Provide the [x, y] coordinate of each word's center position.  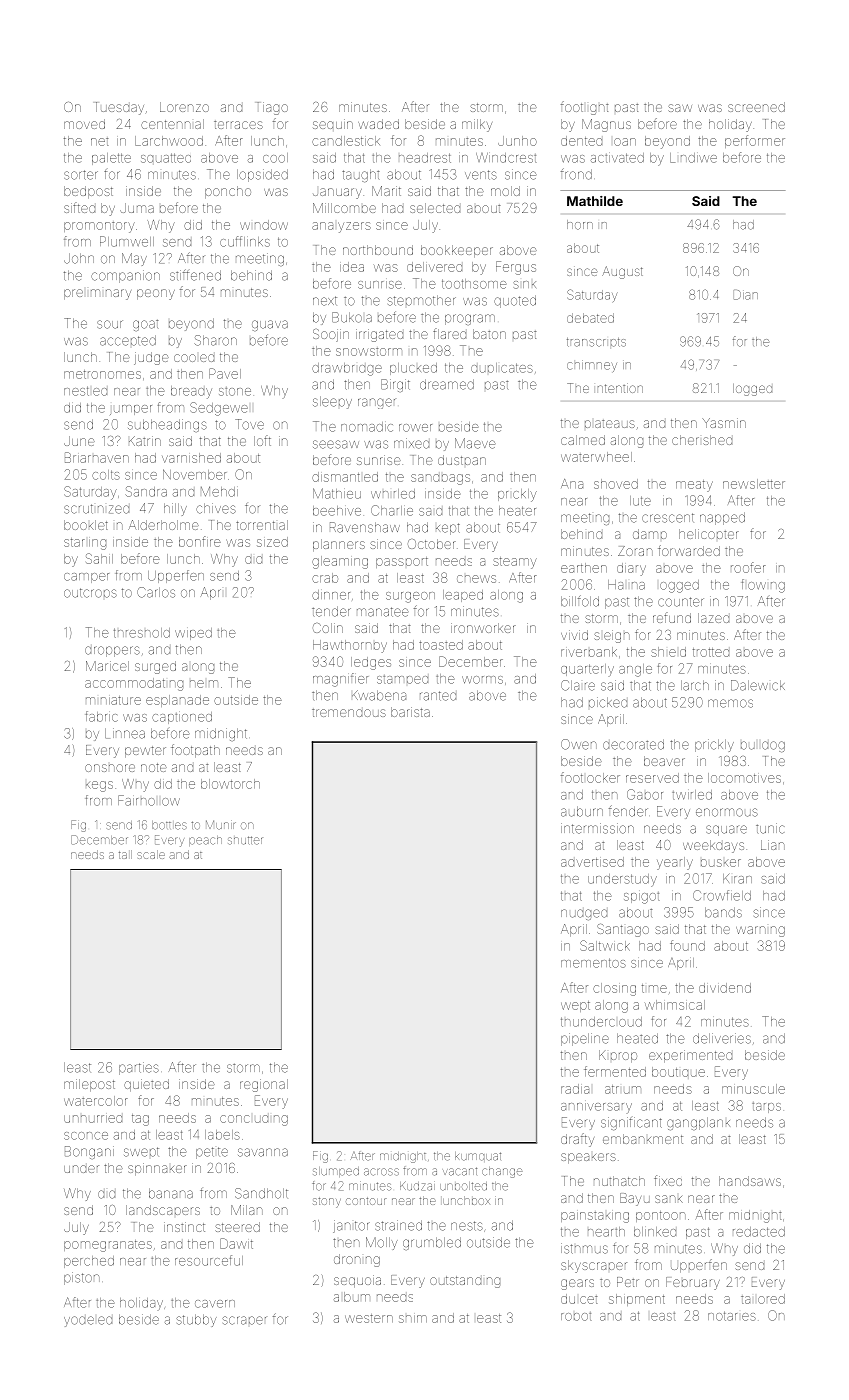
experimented [690, 1056]
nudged [584, 914]
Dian [746, 295]
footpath [195, 751]
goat [146, 325]
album [352, 1297]
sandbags [440, 479]
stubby [196, 1320]
